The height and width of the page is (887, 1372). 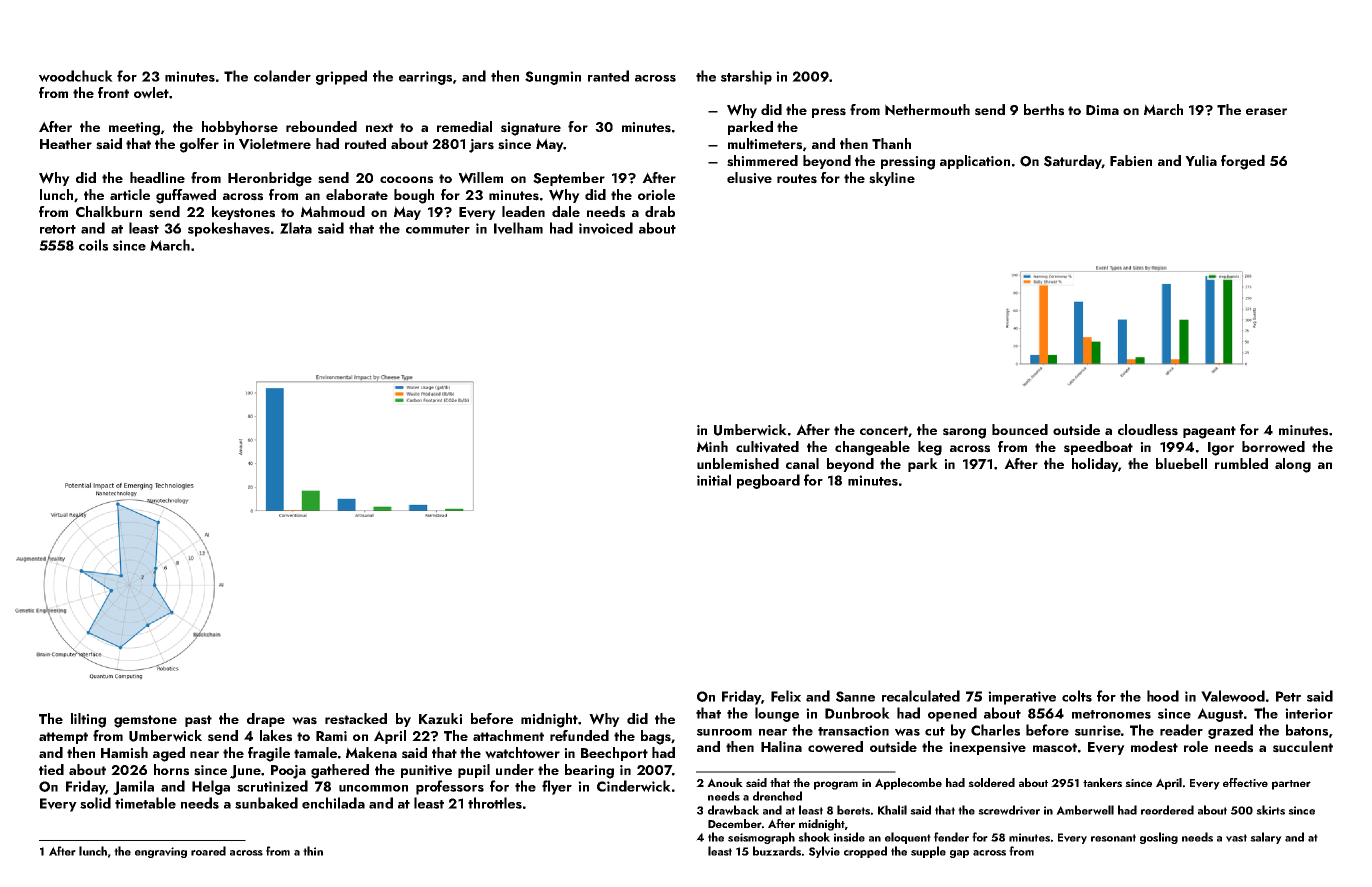 What do you see at coordinates (333, 803) in the page?
I see `enchilada` at bounding box center [333, 803].
